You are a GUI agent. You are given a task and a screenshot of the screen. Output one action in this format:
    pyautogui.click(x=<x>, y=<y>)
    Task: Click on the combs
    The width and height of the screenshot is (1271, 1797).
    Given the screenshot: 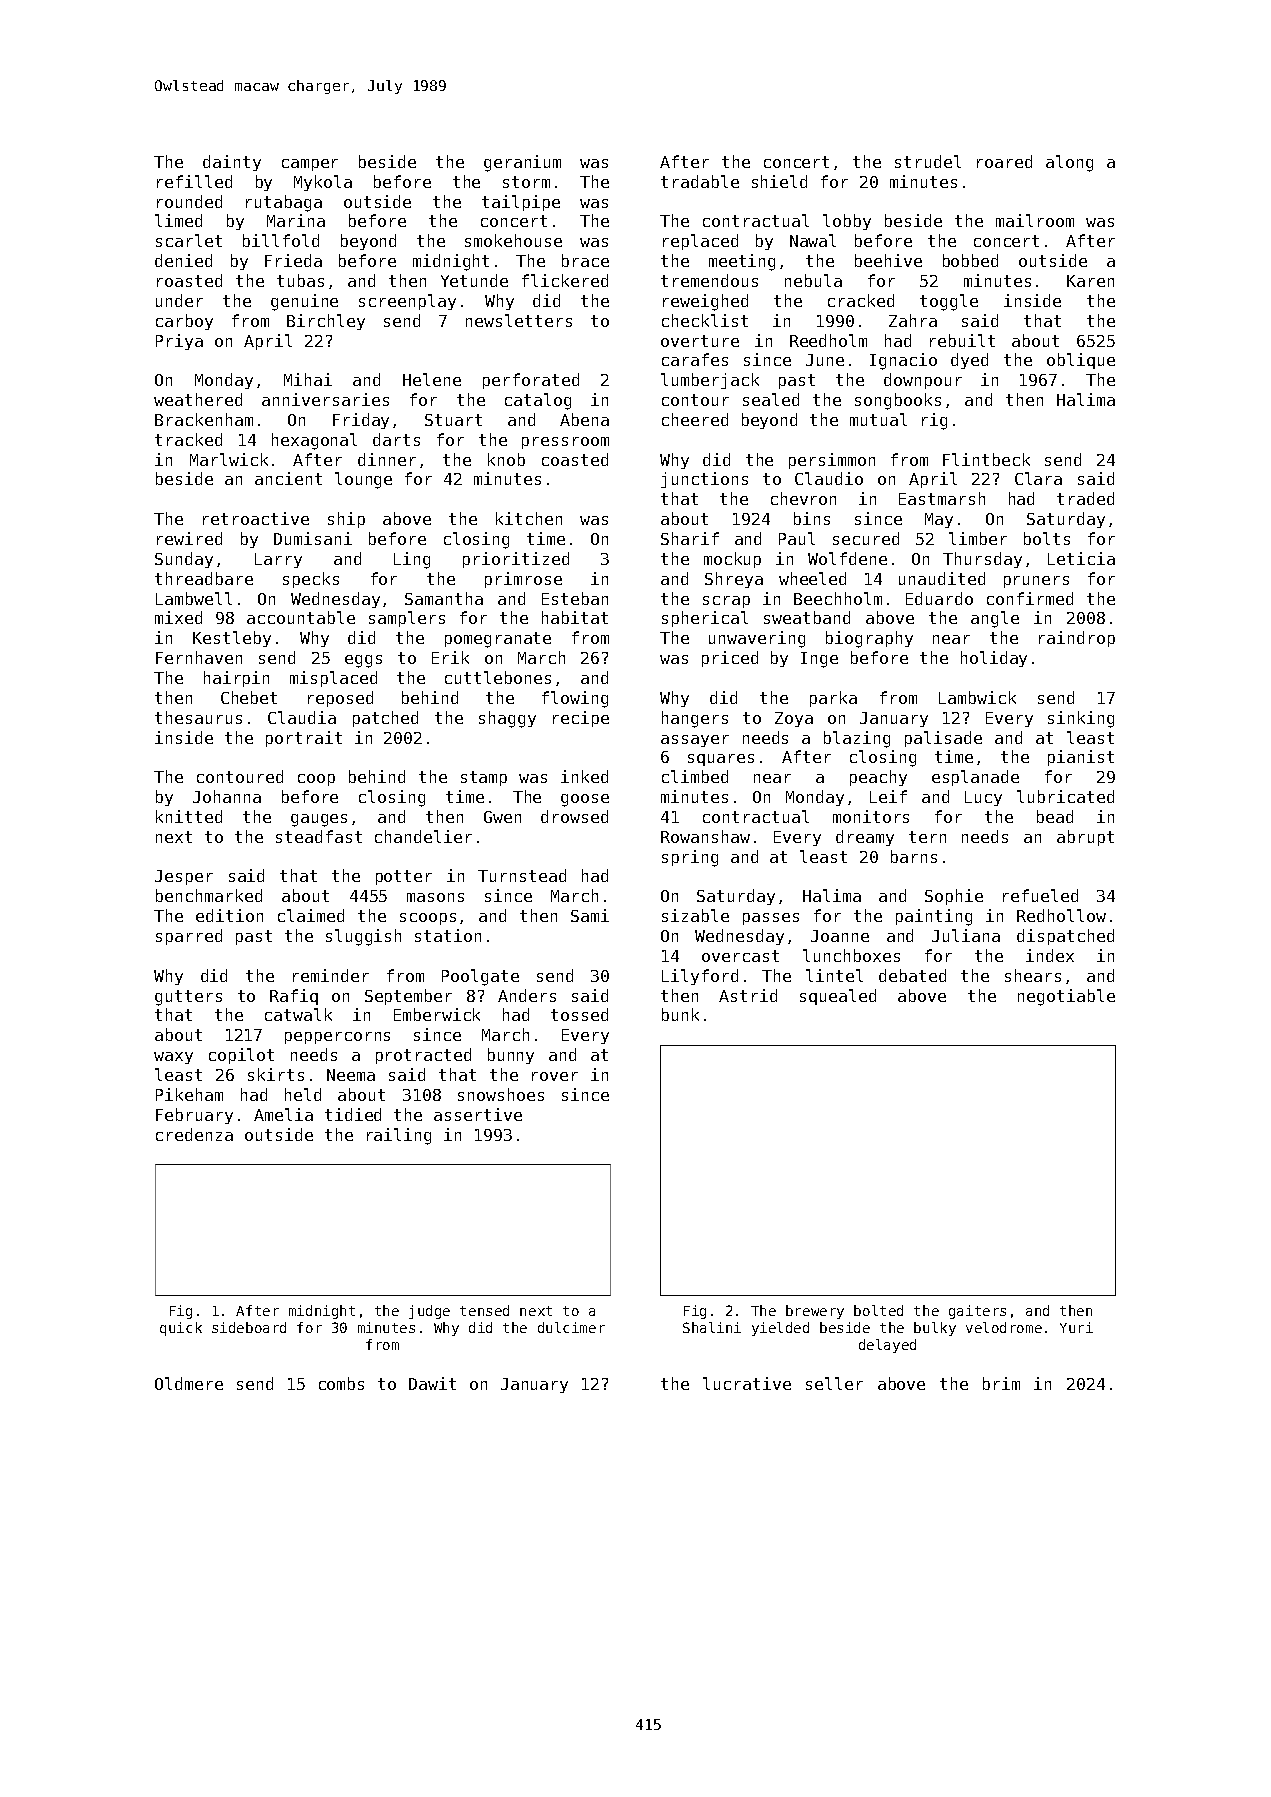 What is the action you would take?
    pyautogui.click(x=341, y=1383)
